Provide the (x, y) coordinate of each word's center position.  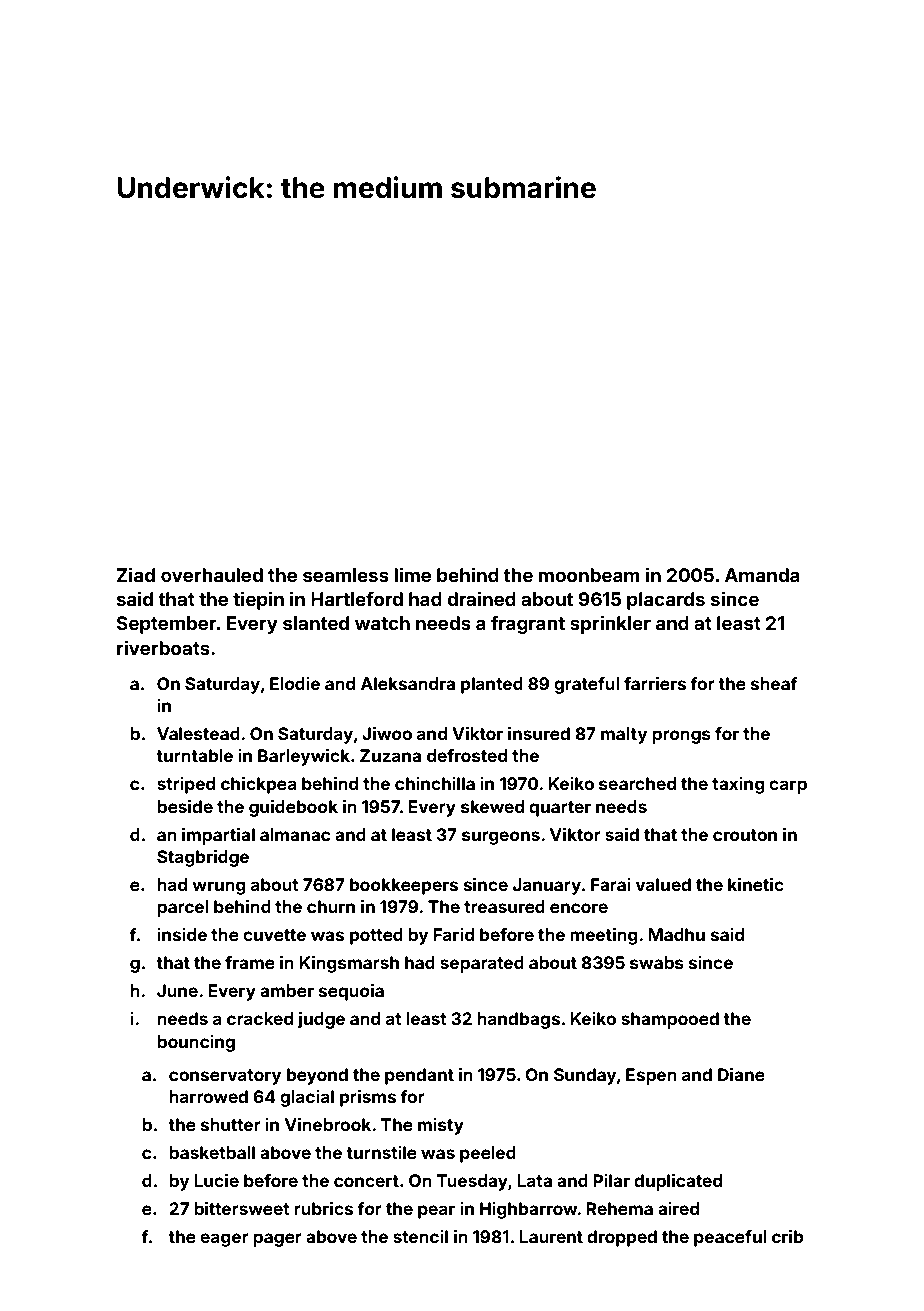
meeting (603, 936)
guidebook (293, 808)
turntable (194, 755)
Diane (741, 1074)
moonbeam (589, 575)
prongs (681, 737)
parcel (183, 908)
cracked (260, 1018)
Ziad (136, 574)
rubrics (323, 1208)
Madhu (676, 934)
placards (666, 601)
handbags (518, 1020)
